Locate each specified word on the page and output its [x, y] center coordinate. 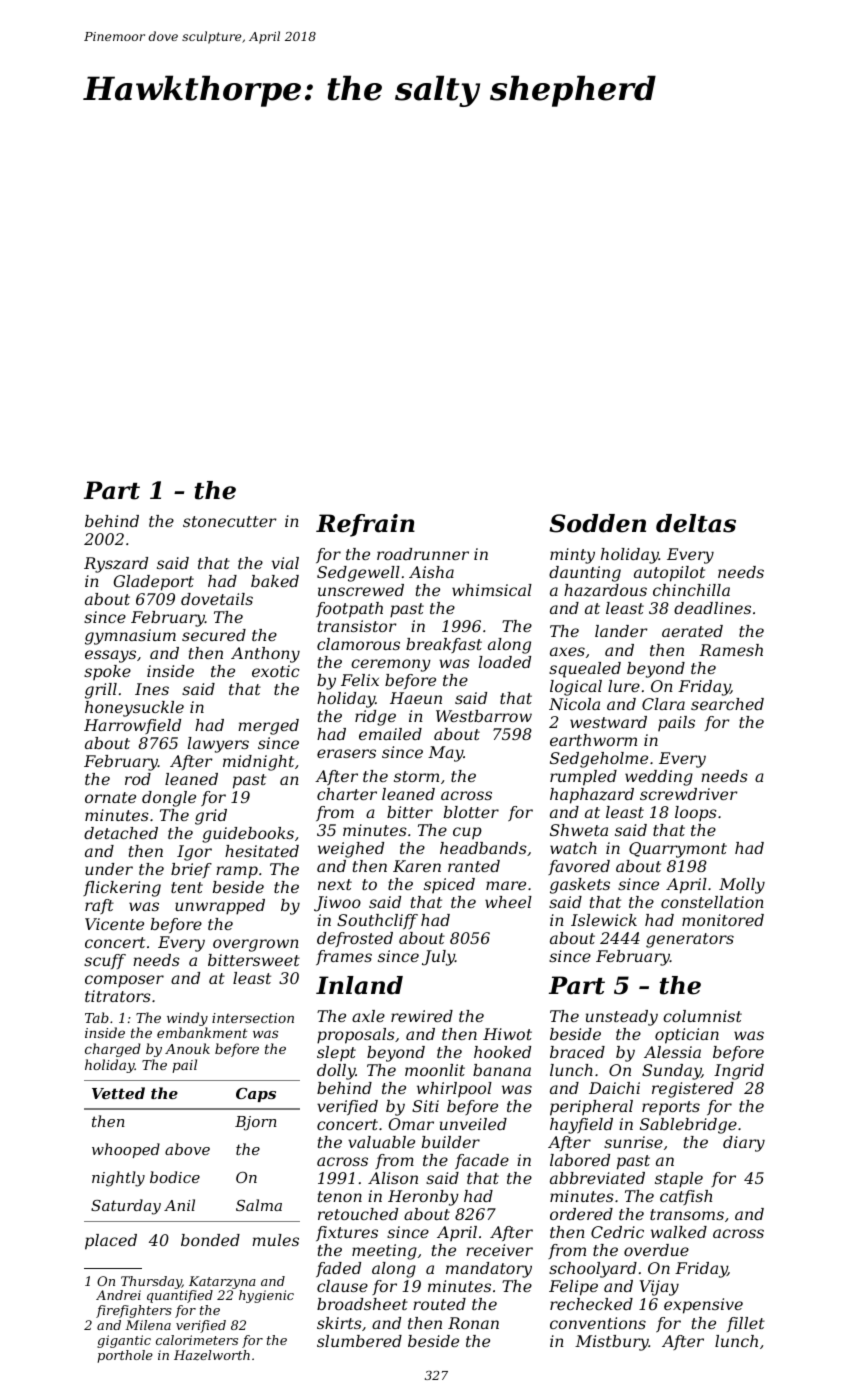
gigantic [124, 1341]
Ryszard [116, 565]
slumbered [359, 1341]
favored [579, 867]
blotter [471, 812]
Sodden [597, 523]
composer [124, 981]
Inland [359, 985]
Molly [742, 886]
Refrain [365, 525]
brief [191, 870]
